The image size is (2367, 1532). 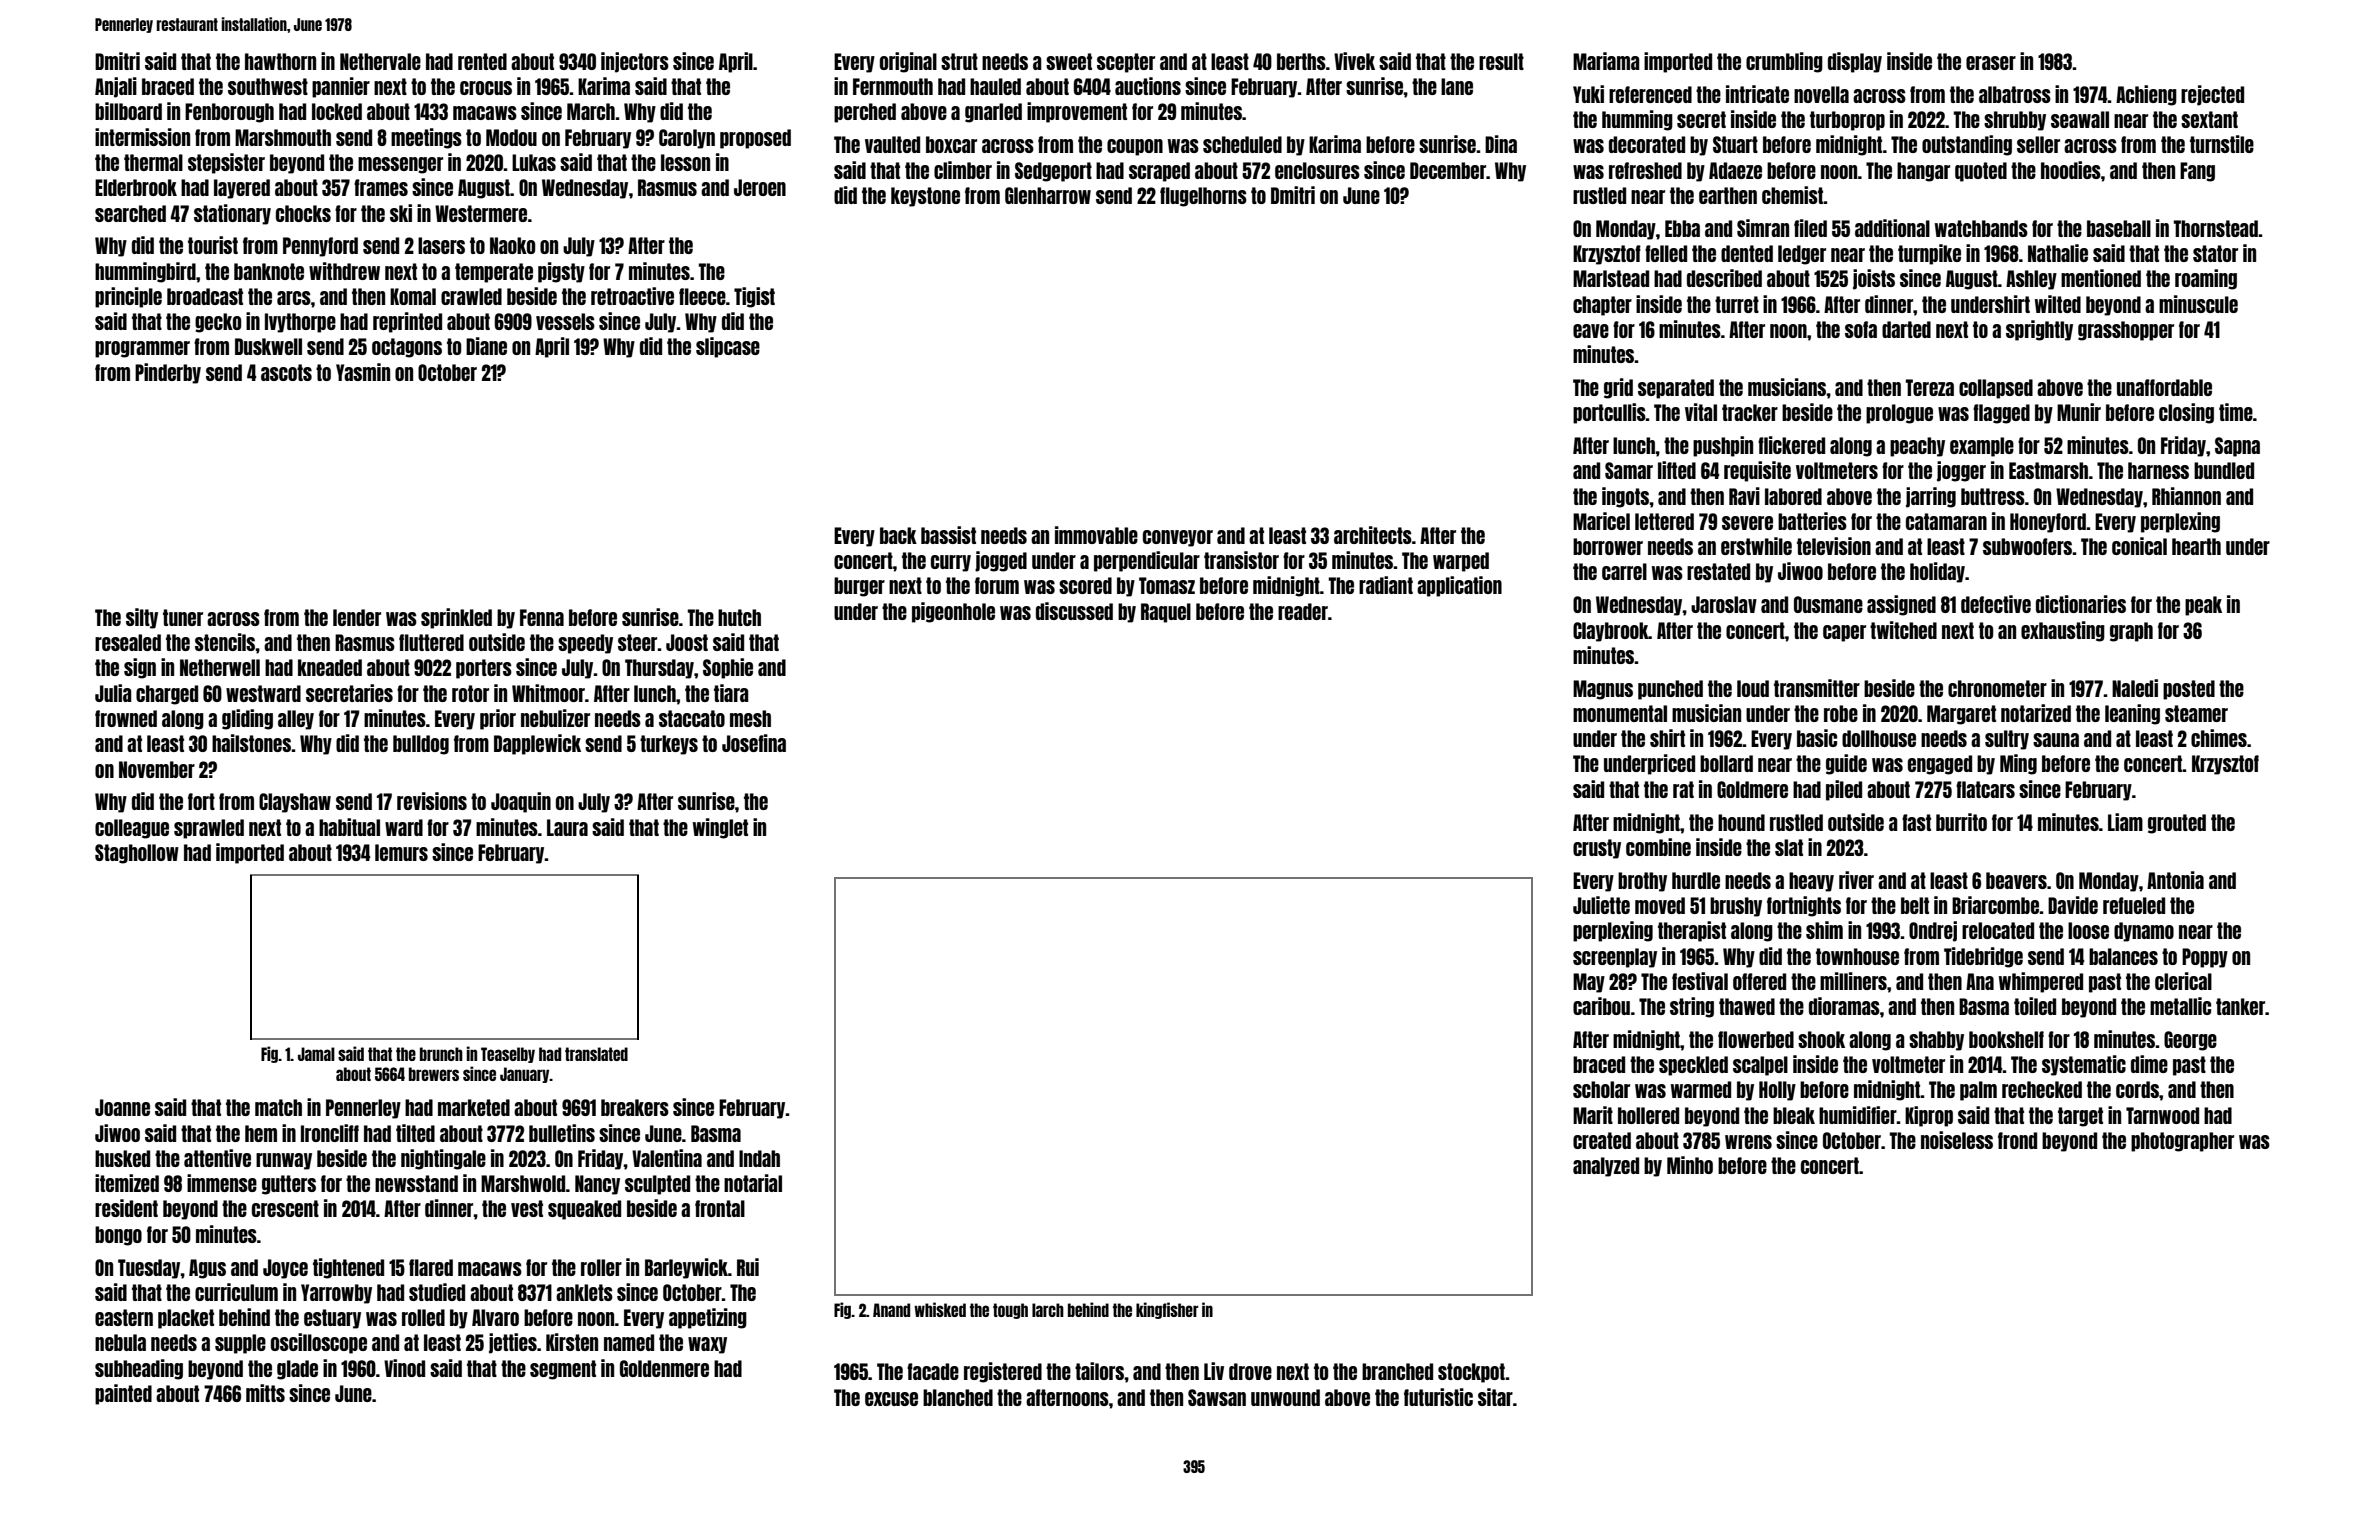 What do you see at coordinates (1784, 62) in the screenshot?
I see `crumbling` at bounding box center [1784, 62].
